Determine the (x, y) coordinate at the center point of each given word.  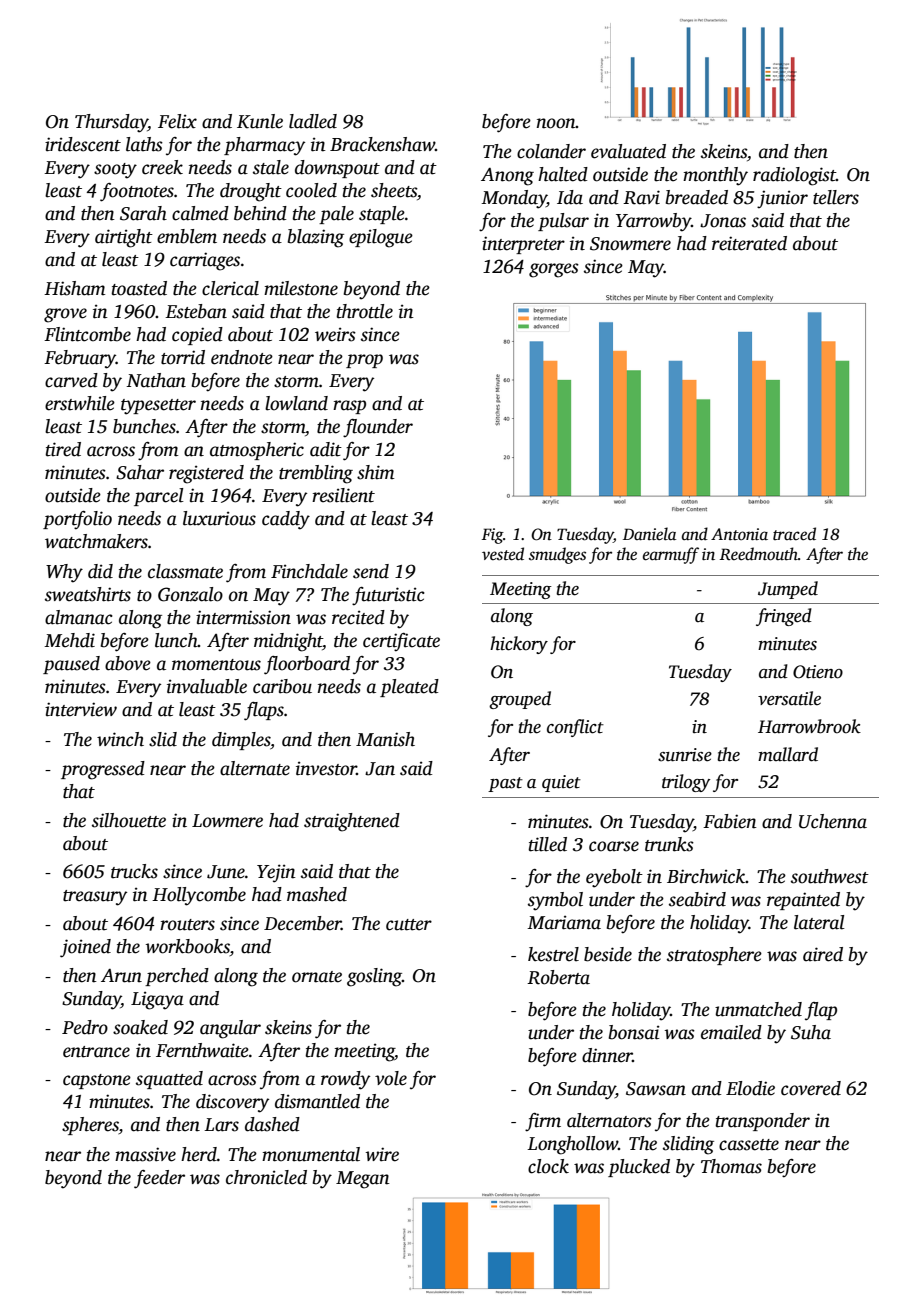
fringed (784, 617)
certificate (401, 642)
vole (391, 1078)
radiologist (794, 176)
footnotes (137, 192)
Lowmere (227, 821)
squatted (169, 1080)
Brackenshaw (382, 144)
